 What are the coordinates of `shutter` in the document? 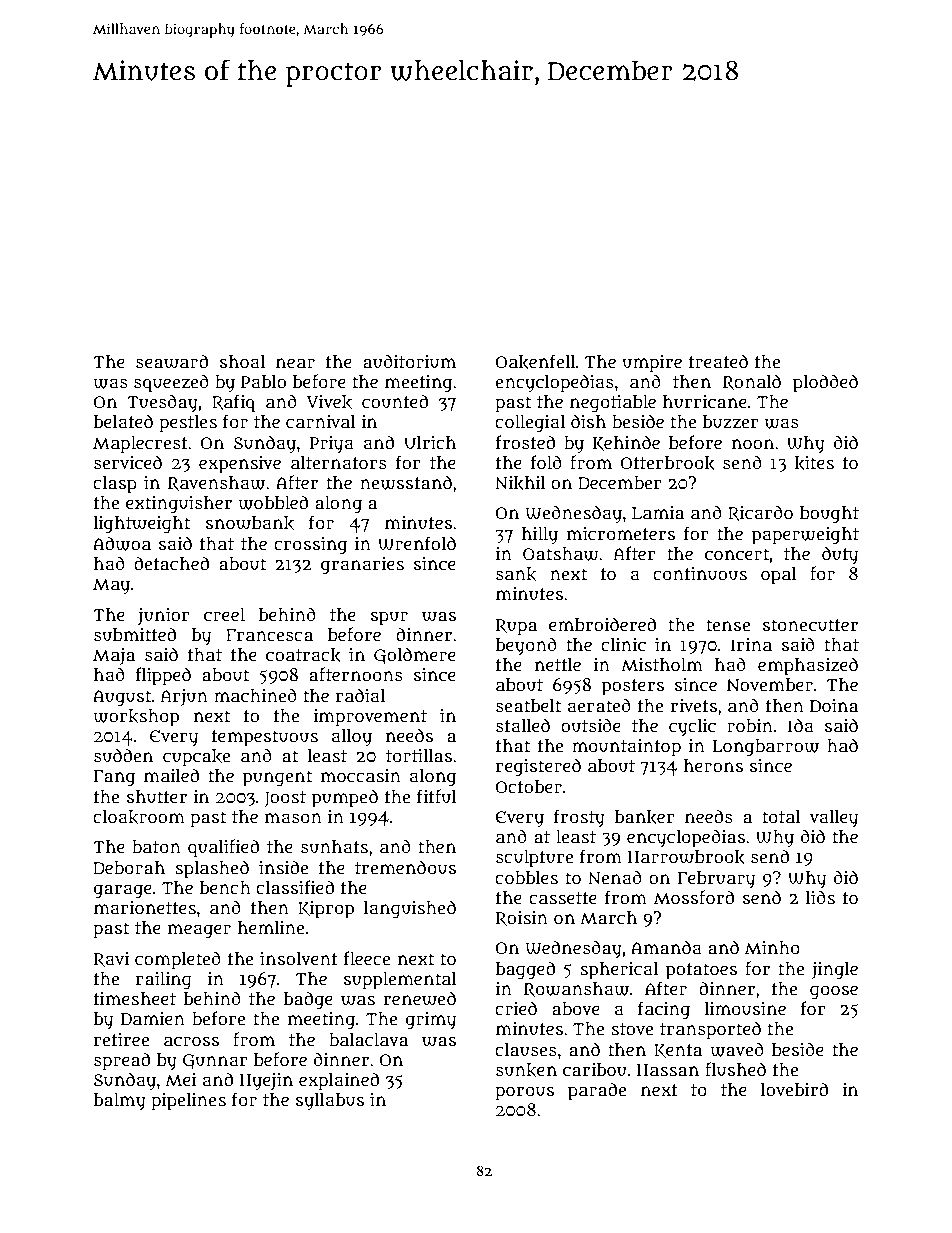 It's located at (157, 797).
